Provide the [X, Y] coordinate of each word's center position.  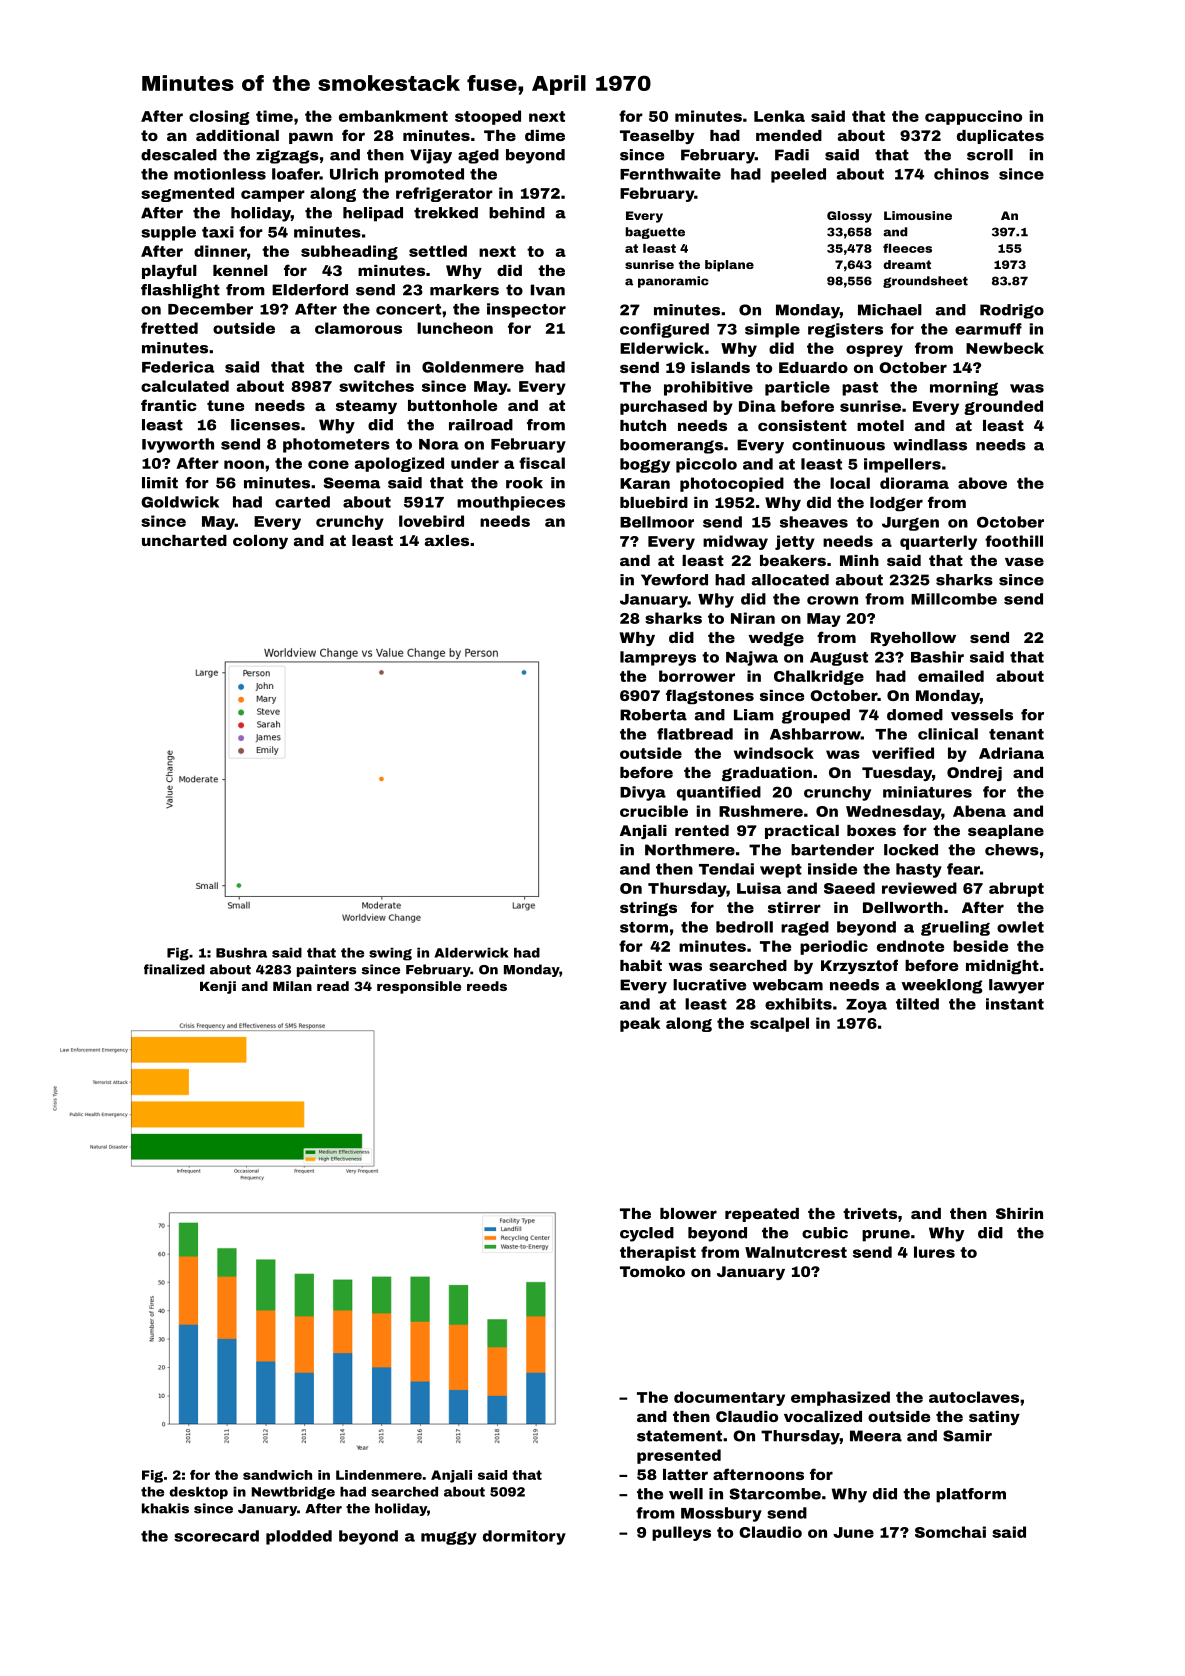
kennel [240, 270]
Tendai [726, 869]
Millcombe [954, 599]
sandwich [277, 1475]
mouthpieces [511, 503]
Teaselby [657, 137]
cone [328, 464]
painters [326, 970]
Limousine [918, 215]
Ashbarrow [815, 734]
